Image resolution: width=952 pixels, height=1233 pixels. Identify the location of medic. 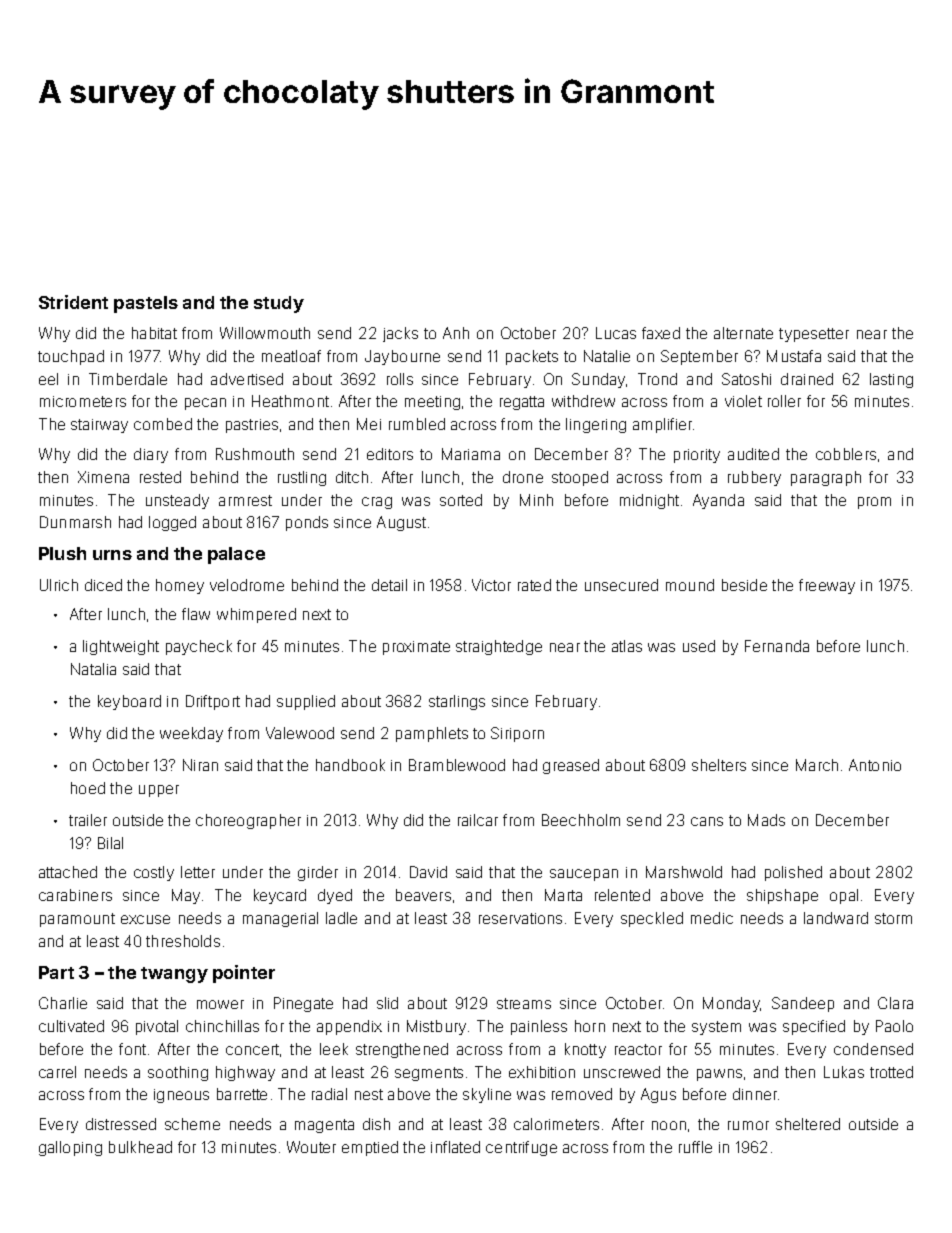
(712, 918).
